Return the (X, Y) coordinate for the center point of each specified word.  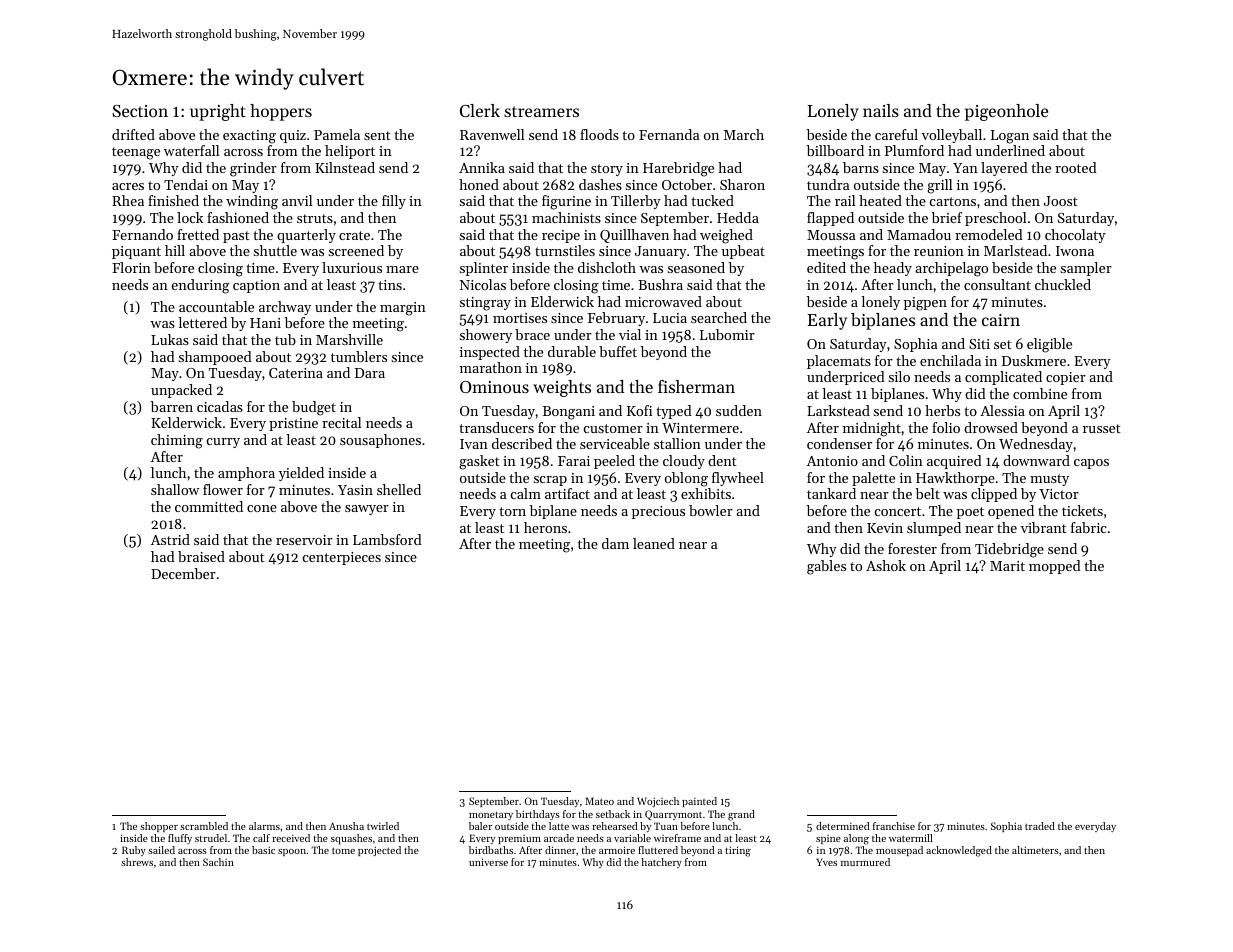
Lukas (170, 339)
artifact (567, 493)
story (607, 170)
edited (826, 267)
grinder (253, 169)
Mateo (599, 801)
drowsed (991, 427)
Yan (965, 168)
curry (223, 443)
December (183, 573)
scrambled (204, 826)
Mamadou (919, 234)
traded (1040, 826)
